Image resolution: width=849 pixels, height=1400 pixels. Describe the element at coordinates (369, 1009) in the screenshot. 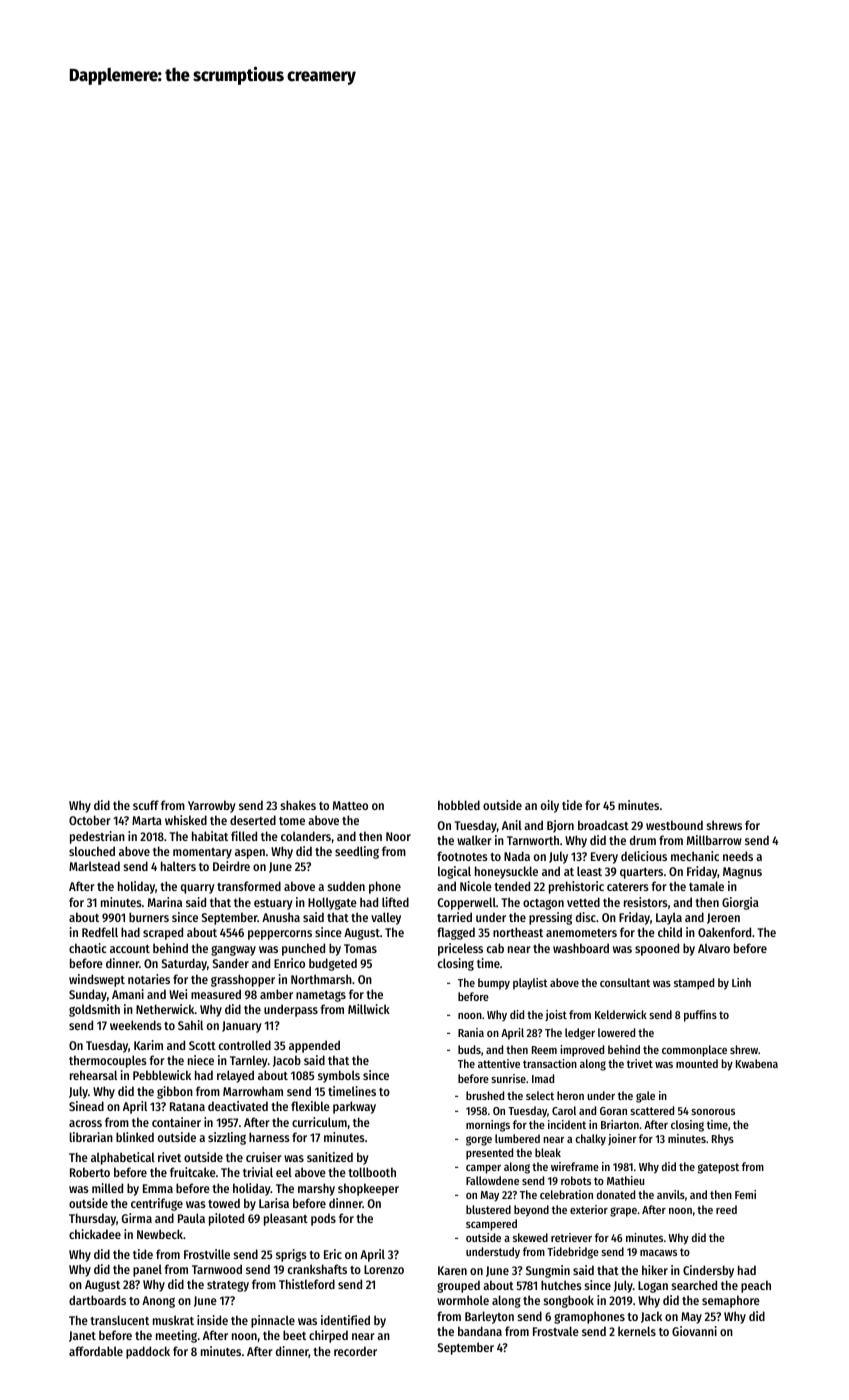

I see `Millwick` at that location.
